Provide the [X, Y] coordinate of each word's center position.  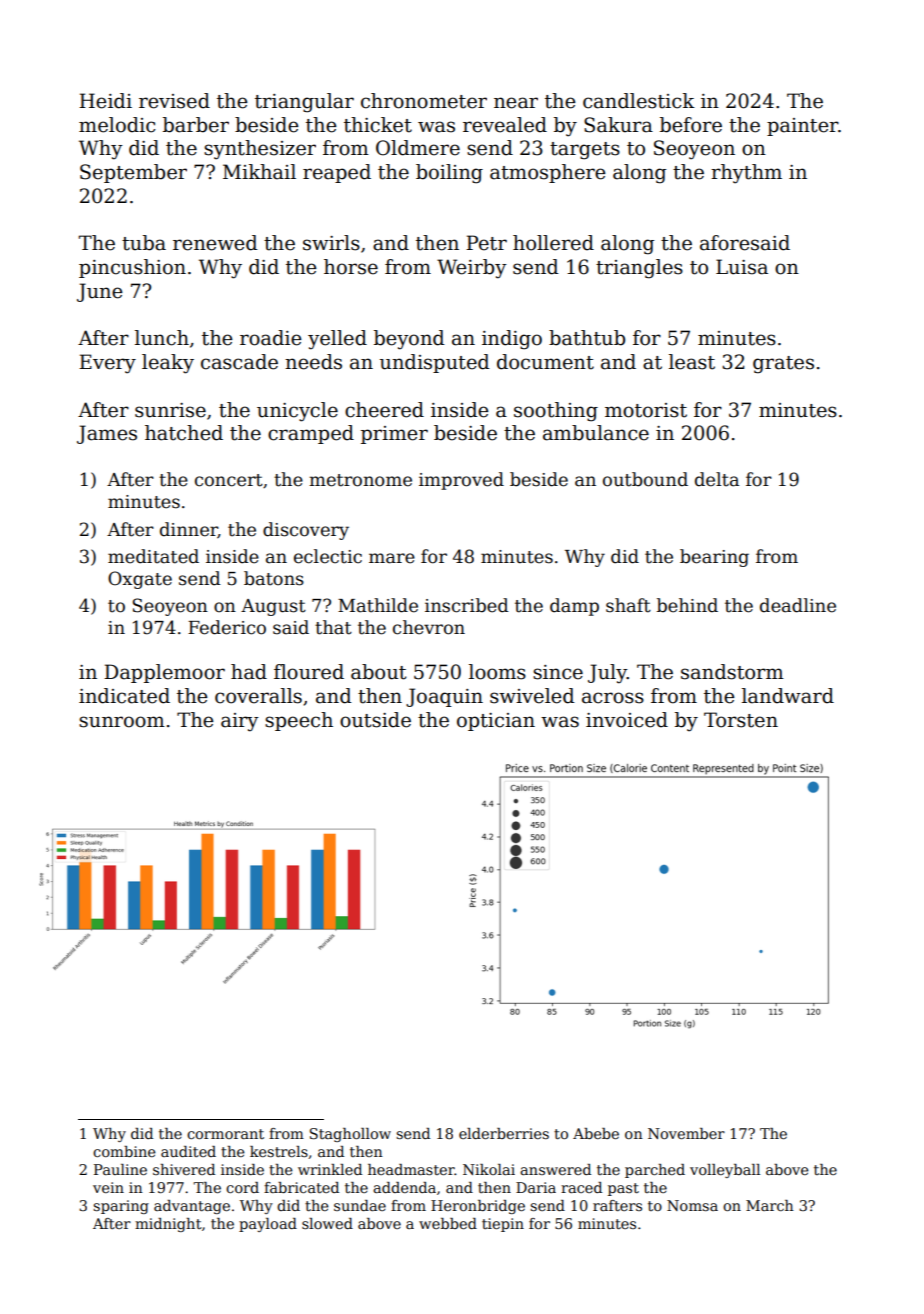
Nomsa [692, 1205]
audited [188, 1151]
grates [783, 365]
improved [461, 481]
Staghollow [350, 1135]
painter [802, 127]
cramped [311, 434]
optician [496, 722]
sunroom [122, 722]
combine [124, 1151]
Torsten [741, 720]
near [516, 103]
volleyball [725, 1171]
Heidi [105, 101]
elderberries [504, 1133]
